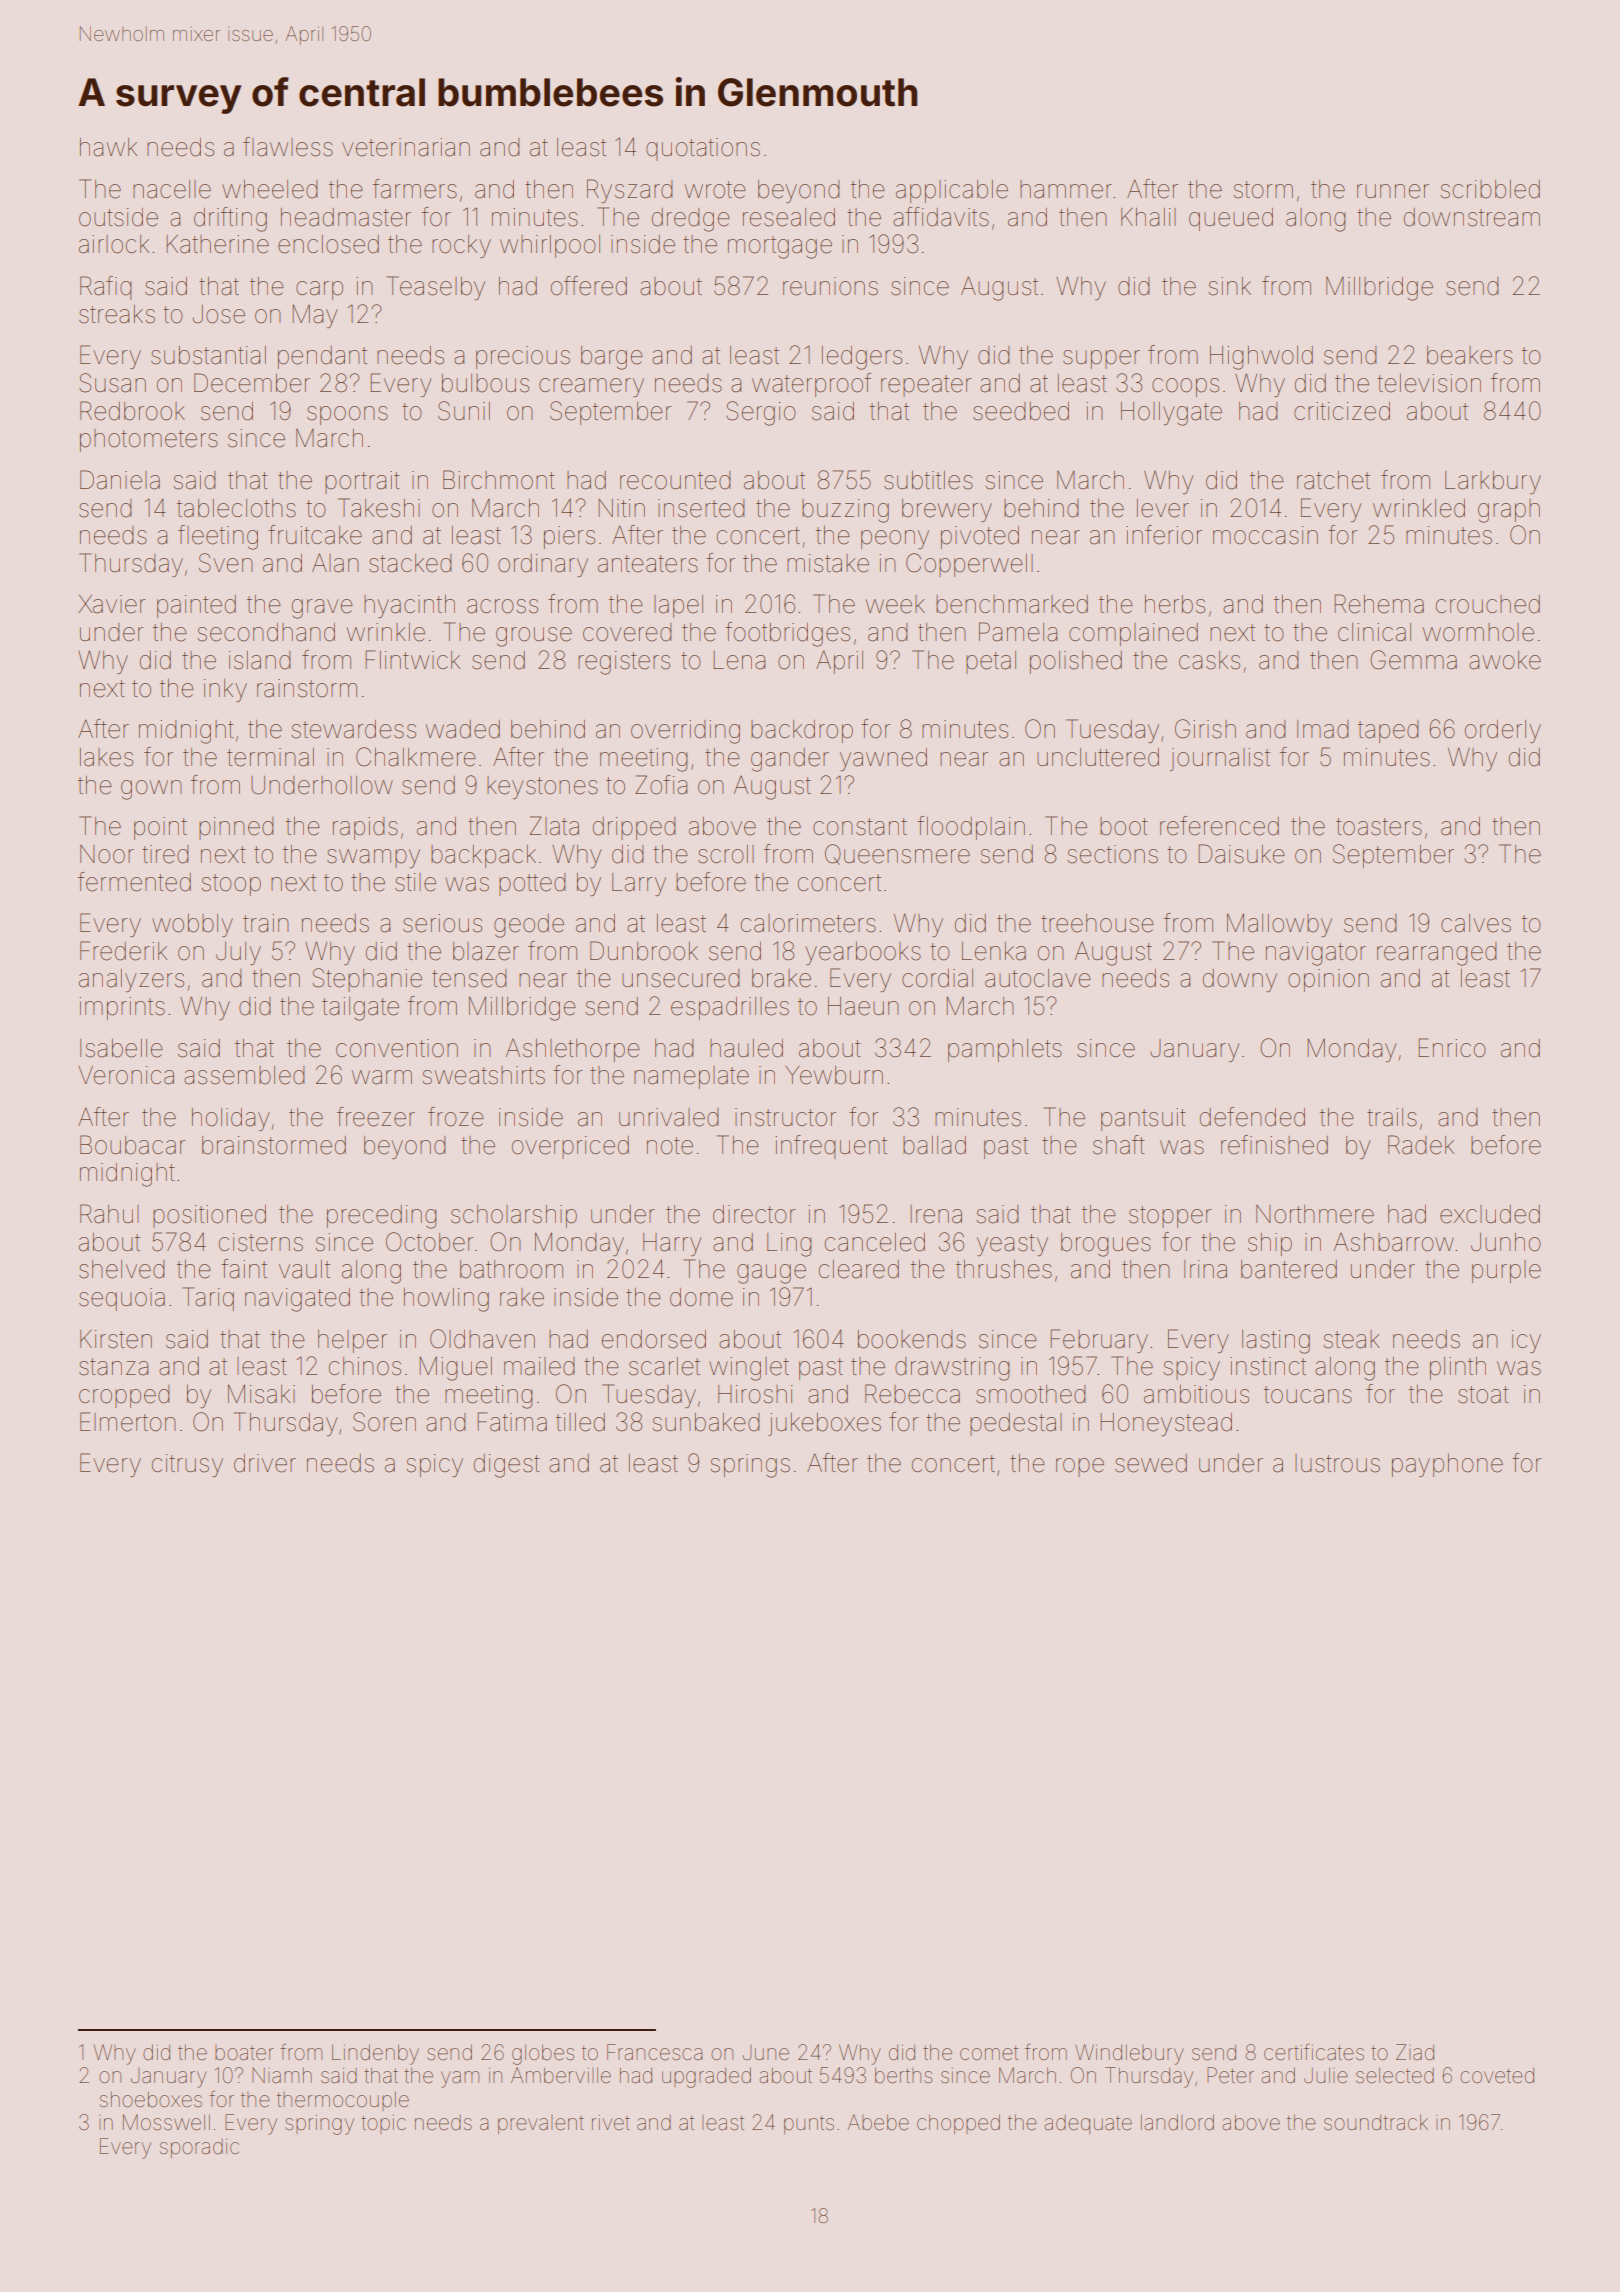 The height and width of the screenshot is (2292, 1620). What do you see at coordinates (1276, 1342) in the screenshot?
I see `lasting` at bounding box center [1276, 1342].
